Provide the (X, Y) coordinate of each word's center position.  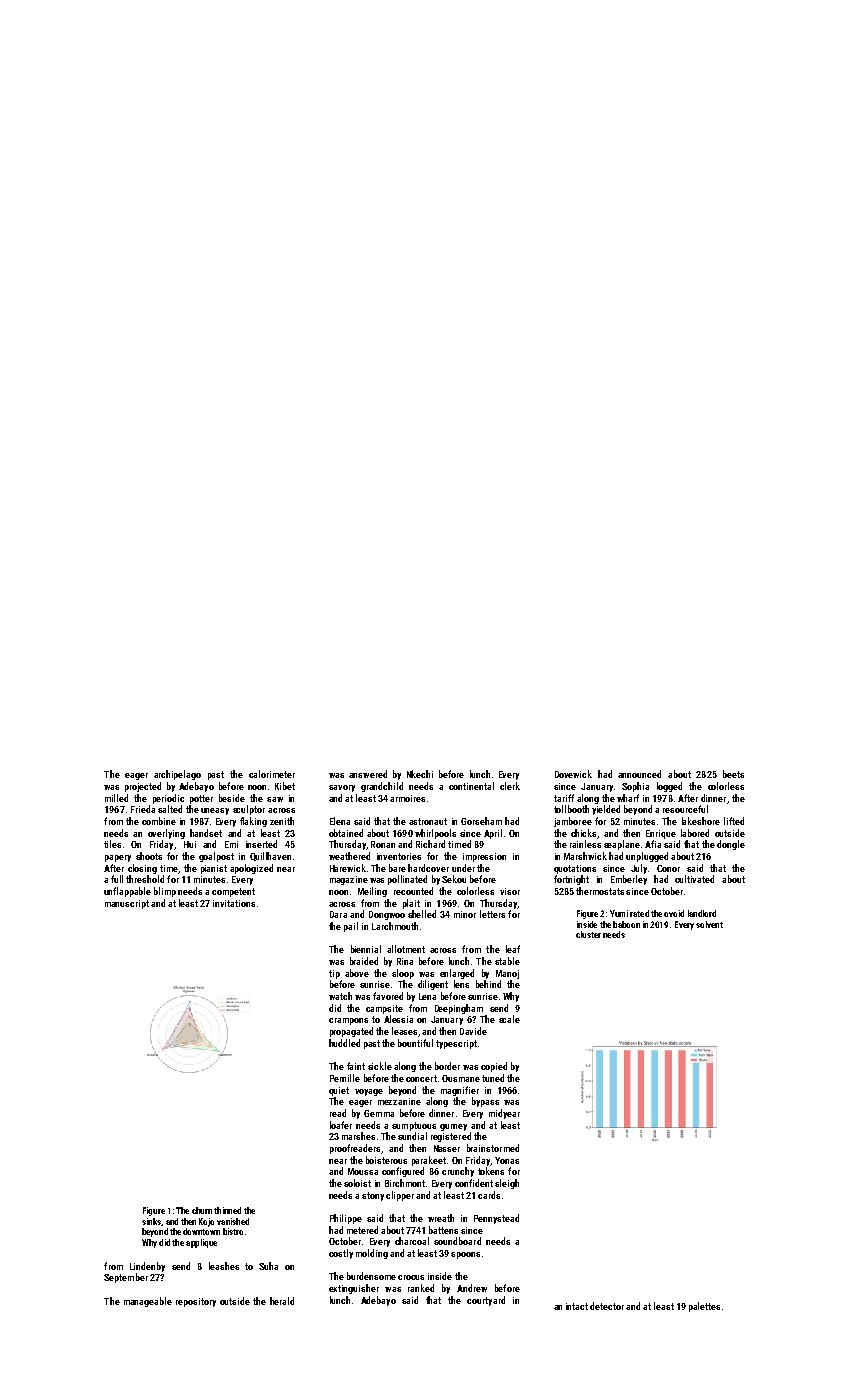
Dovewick (573, 774)
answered (368, 774)
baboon (626, 924)
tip (334, 974)
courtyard (486, 1301)
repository (196, 1302)
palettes (704, 1307)
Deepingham (459, 1009)
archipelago (177, 775)
